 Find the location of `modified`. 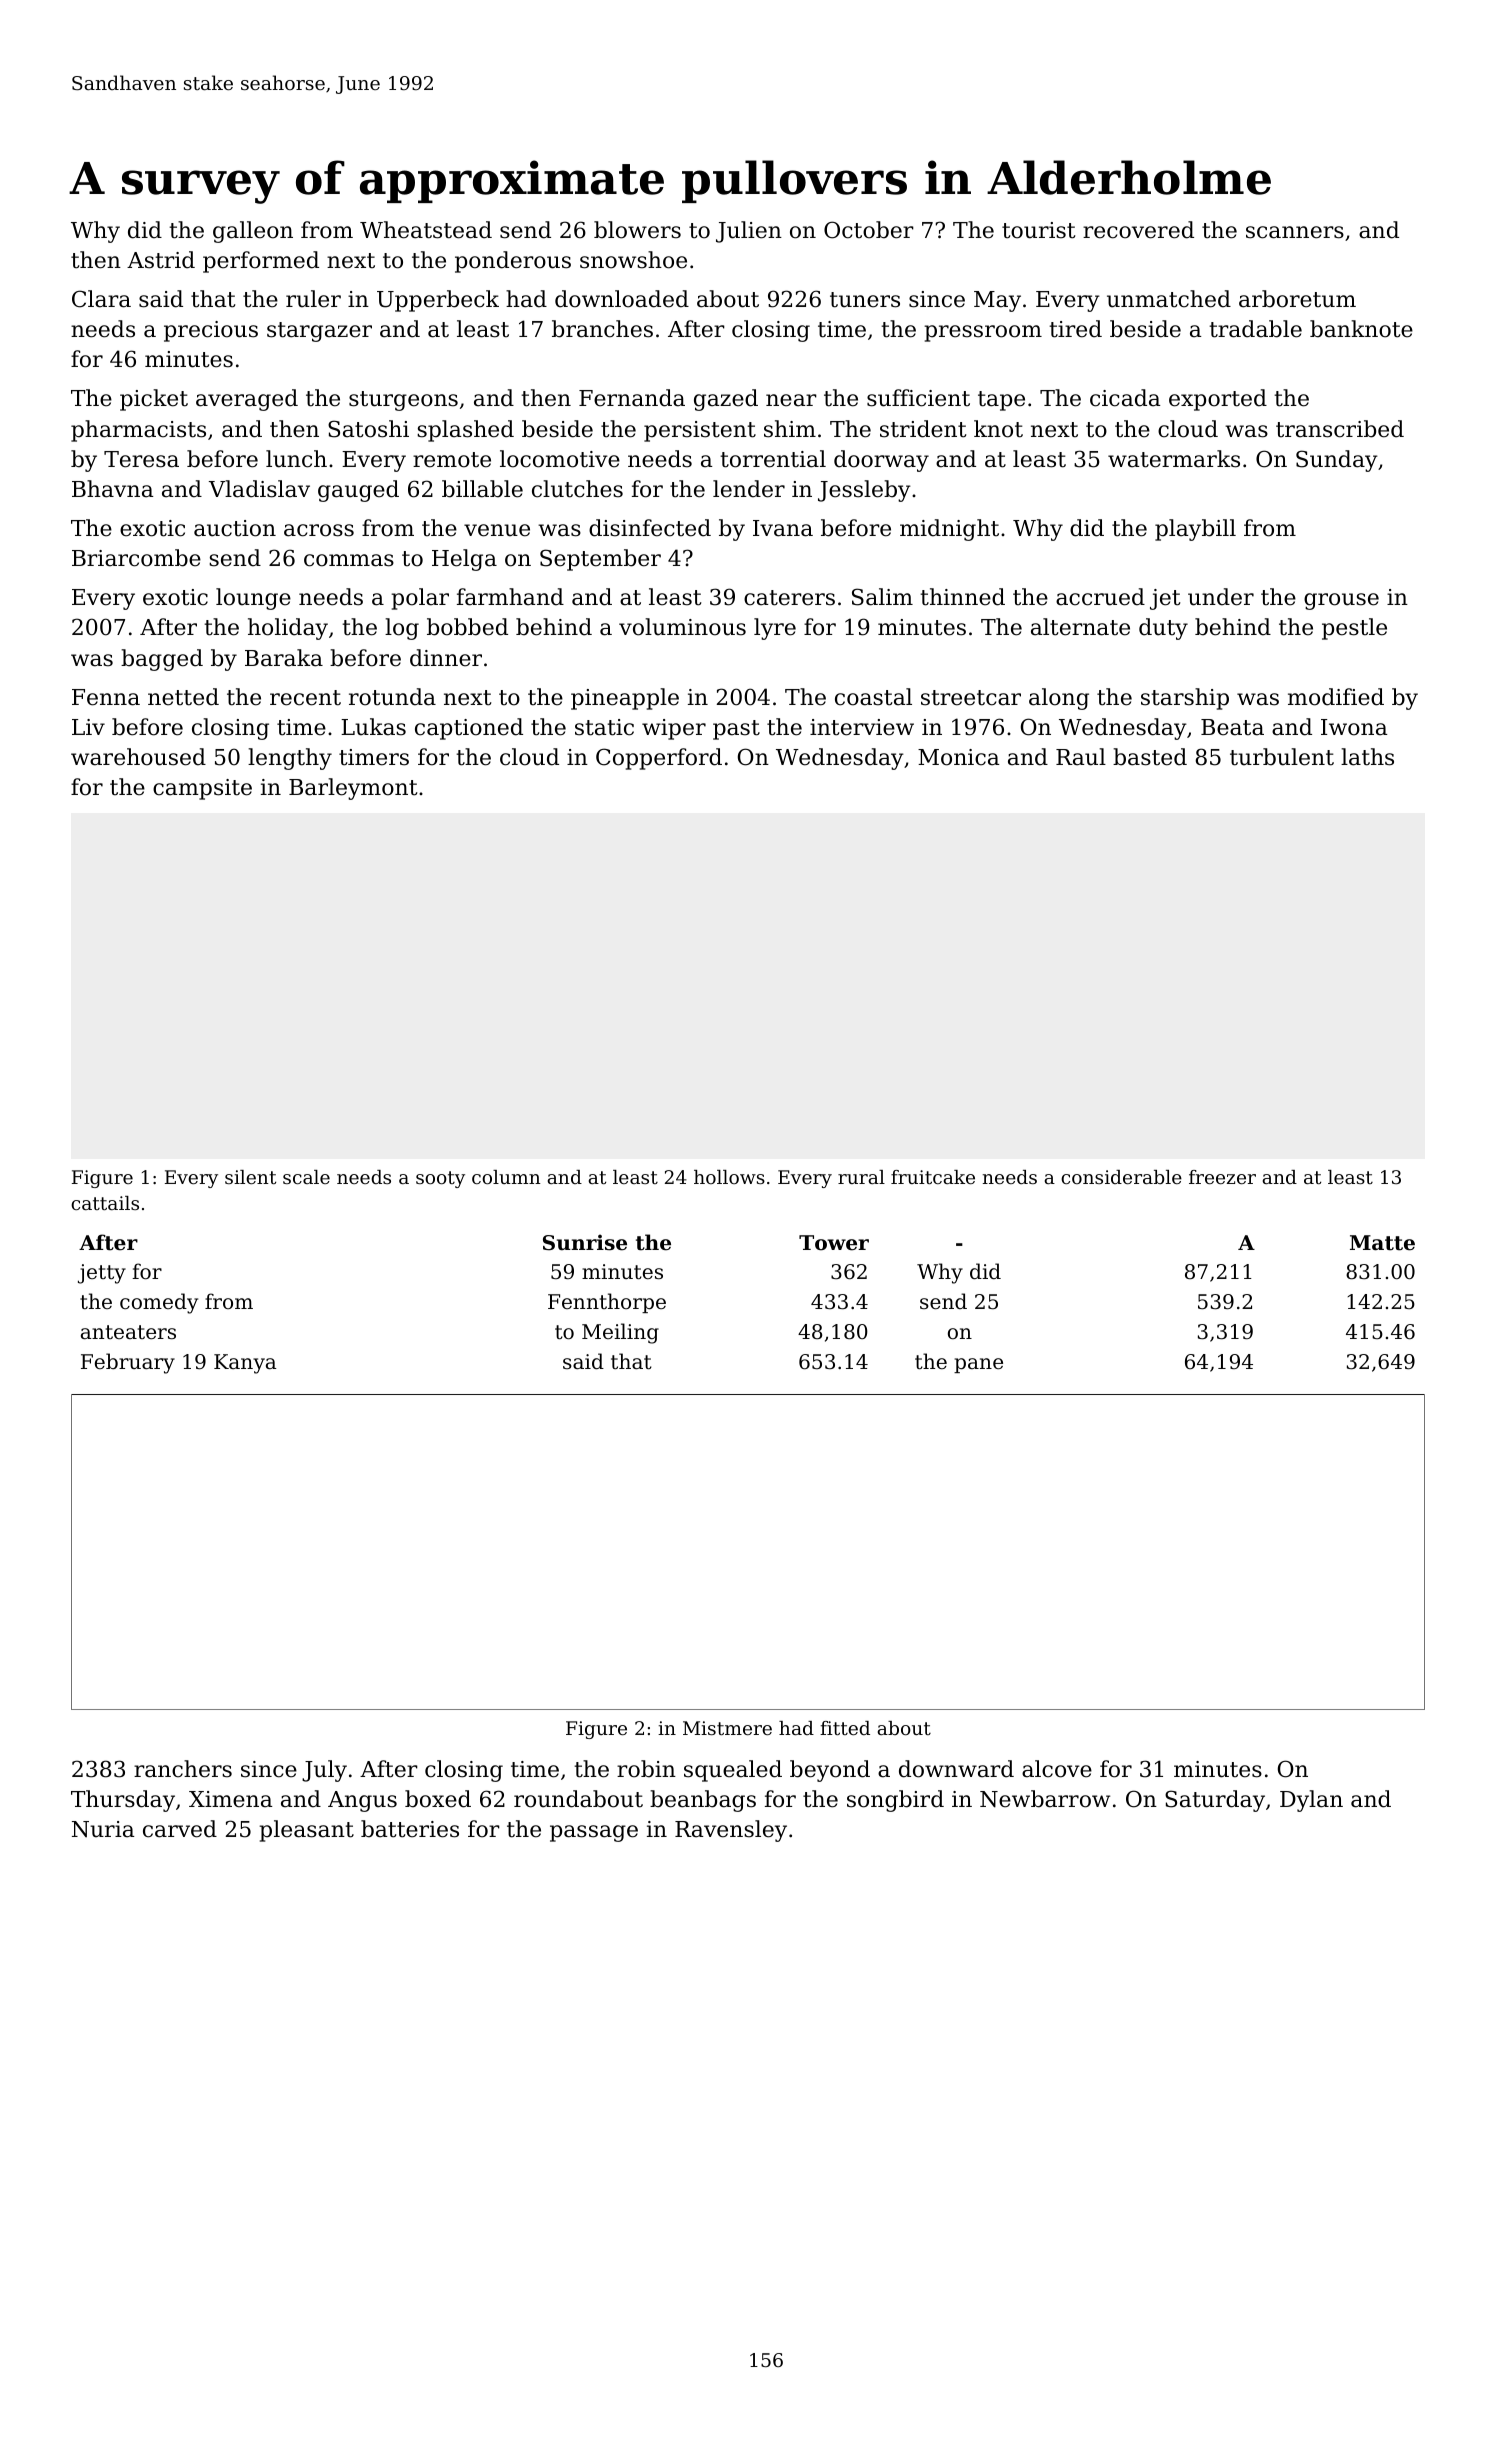

modified is located at coordinates (1336, 697).
